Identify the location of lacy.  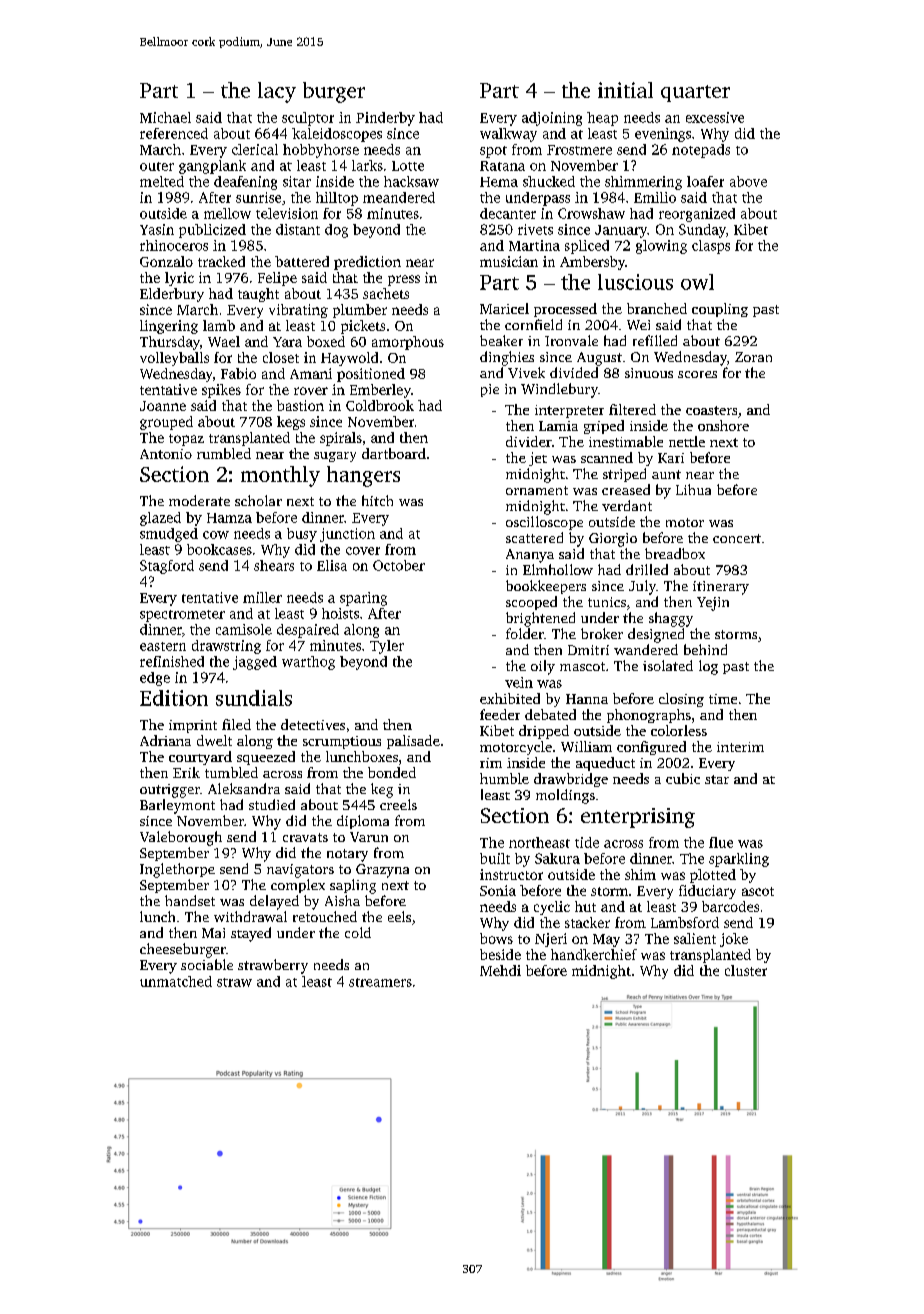
(277, 92).
